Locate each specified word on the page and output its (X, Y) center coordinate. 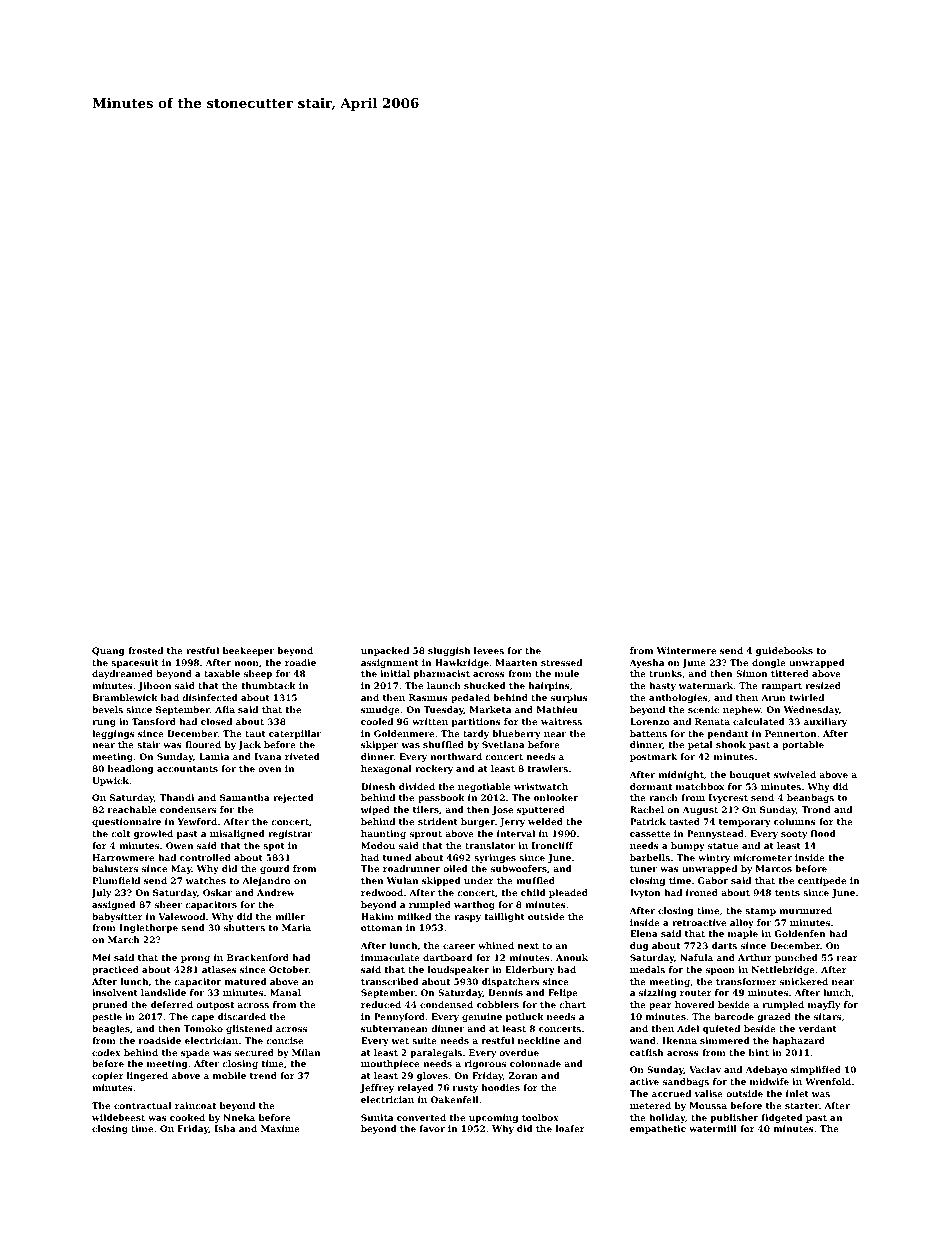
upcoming (493, 1118)
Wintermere (686, 650)
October (289, 969)
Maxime (280, 1128)
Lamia (214, 756)
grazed (774, 1017)
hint (759, 1052)
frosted (145, 650)
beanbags (810, 798)
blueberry (516, 734)
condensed (446, 1004)
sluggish (449, 651)
